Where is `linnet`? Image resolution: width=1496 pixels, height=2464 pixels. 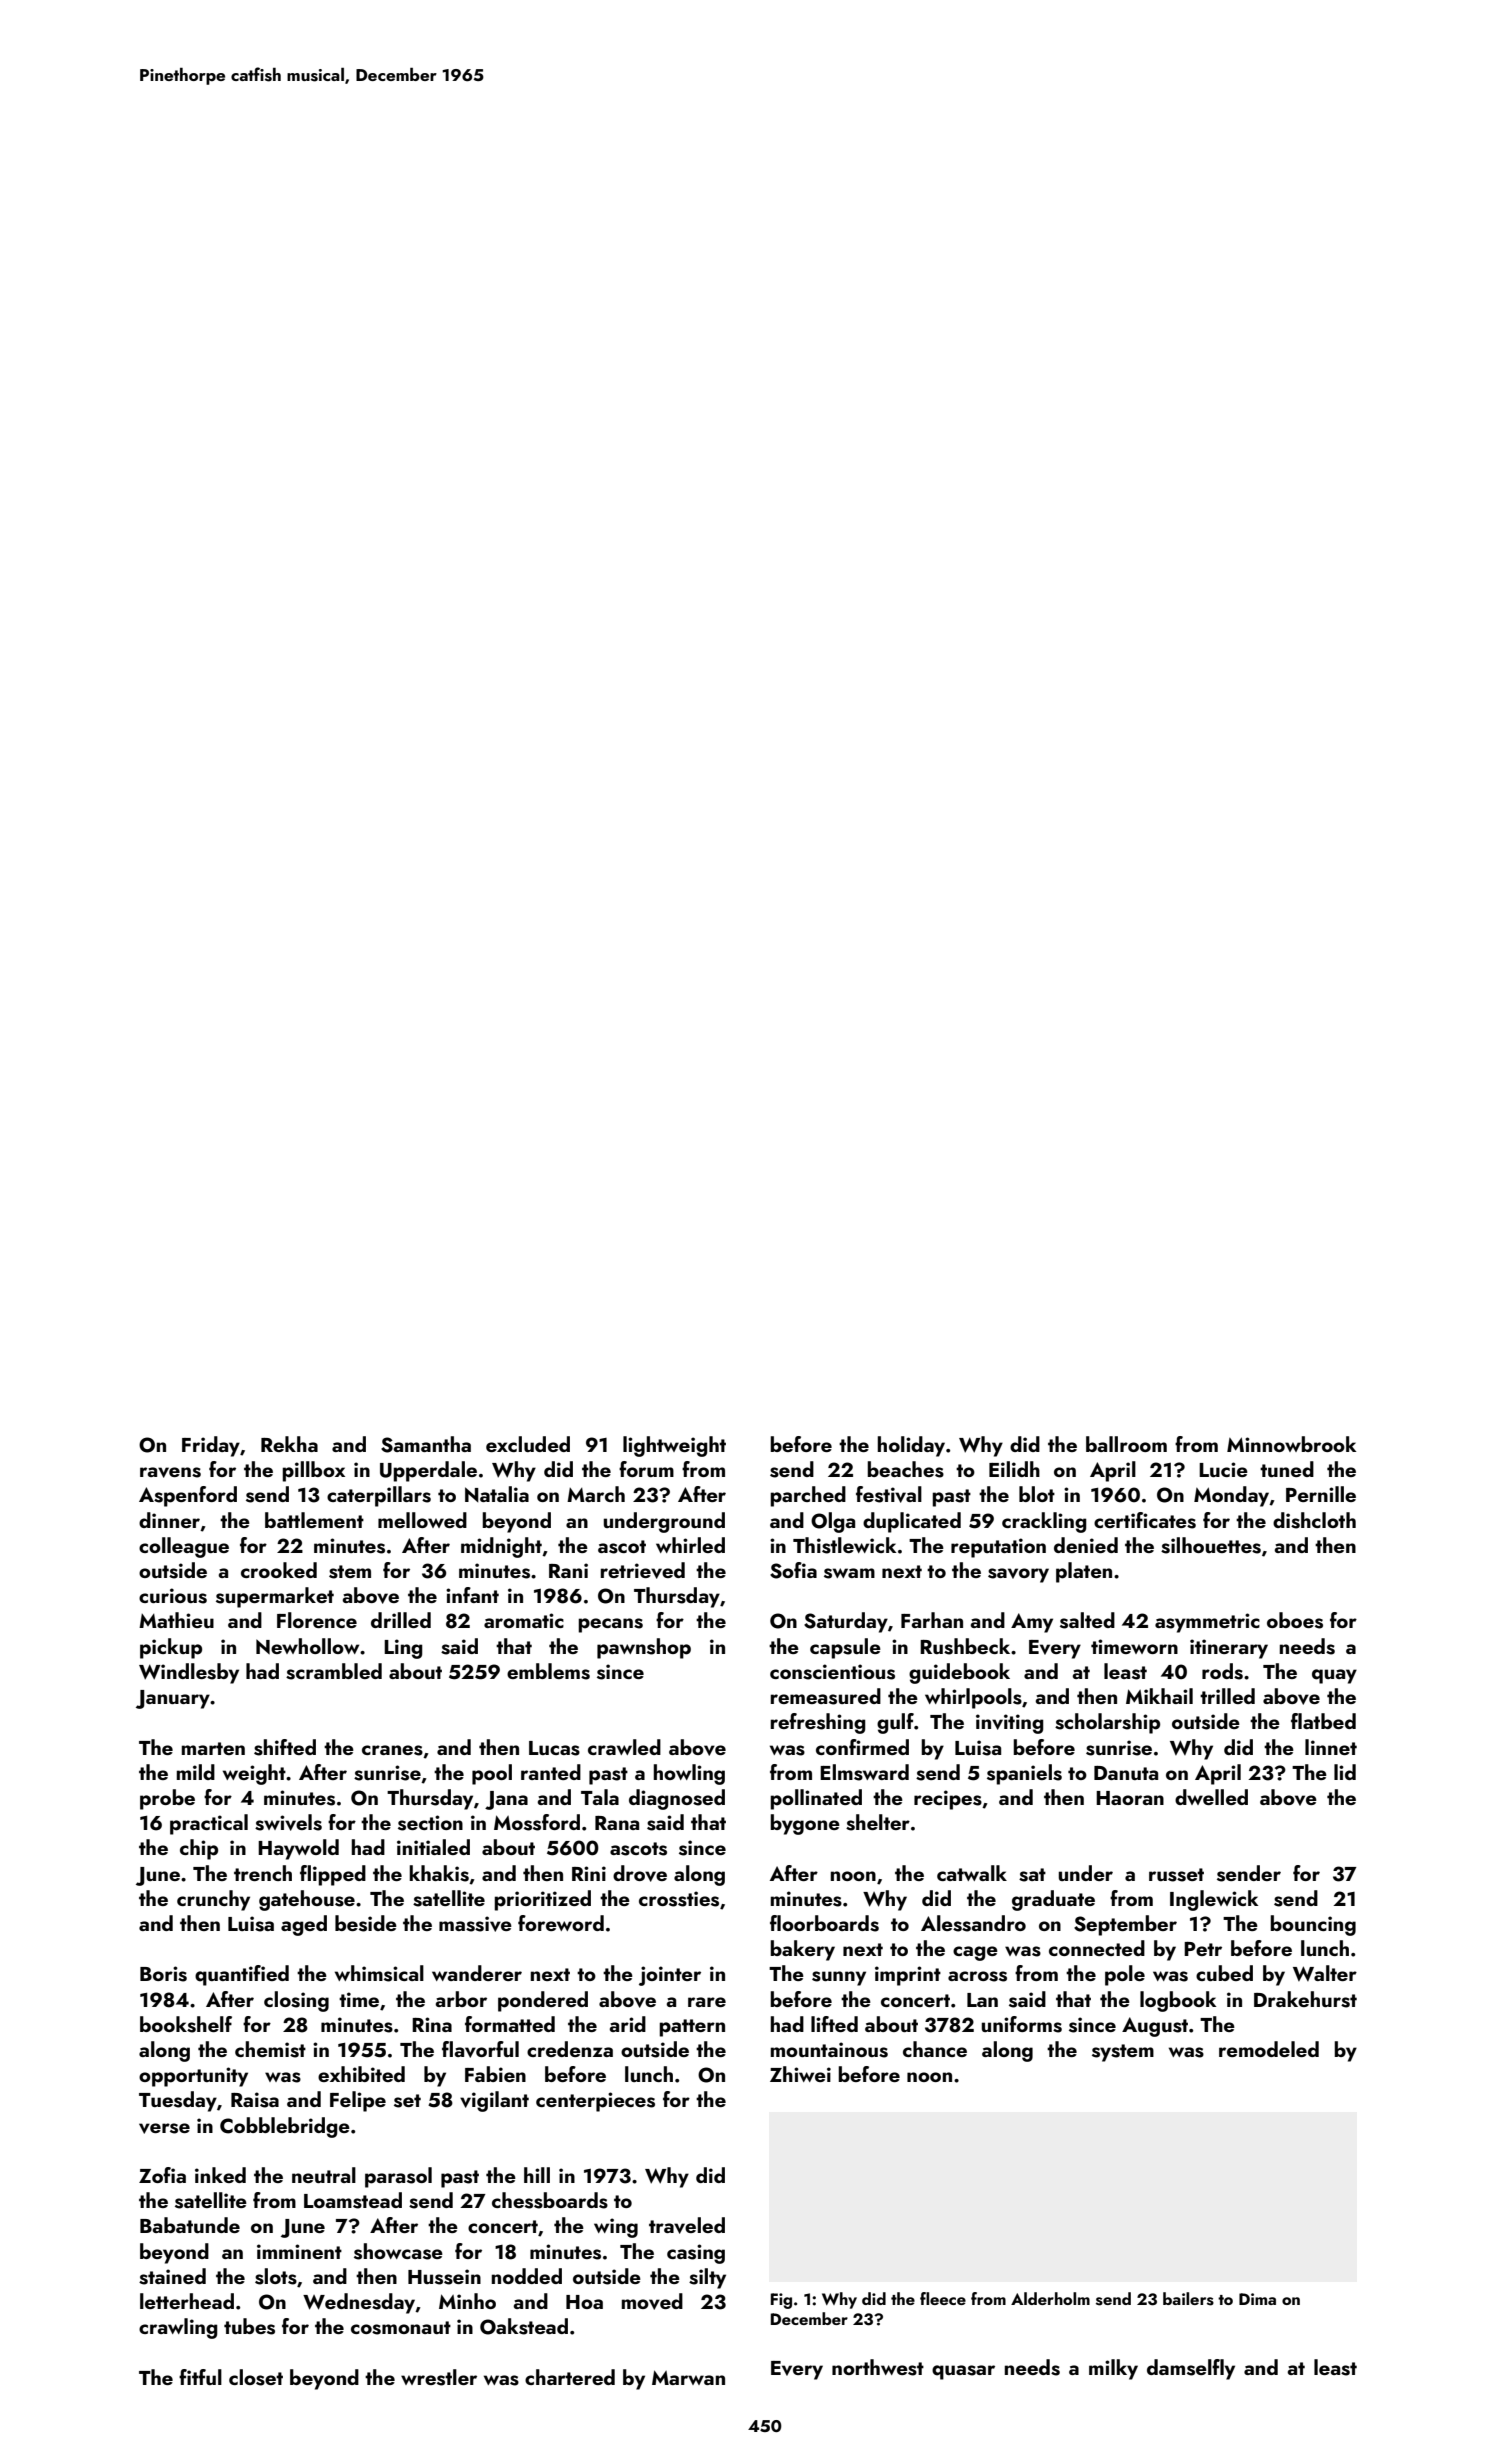
linnet is located at coordinates (1331, 1747).
